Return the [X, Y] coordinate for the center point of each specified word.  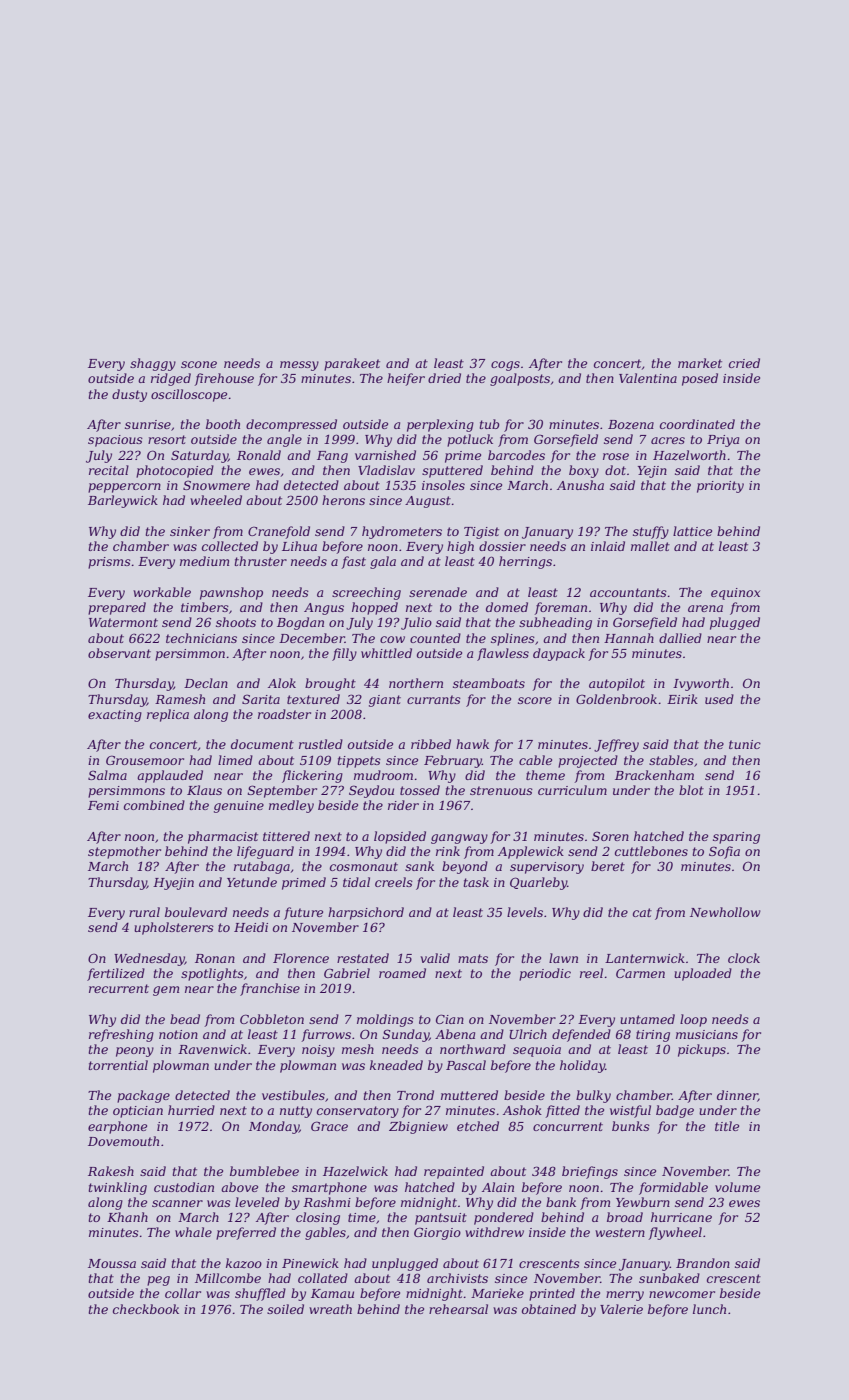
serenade [438, 592]
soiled [285, 1309]
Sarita [261, 699]
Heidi [251, 927]
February [453, 761]
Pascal [466, 1065]
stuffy [651, 532]
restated [363, 958]
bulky [593, 1096]
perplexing [440, 425]
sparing [736, 838]
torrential [118, 1065]
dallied [680, 638]
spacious [115, 441]
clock [744, 958]
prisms [109, 563]
